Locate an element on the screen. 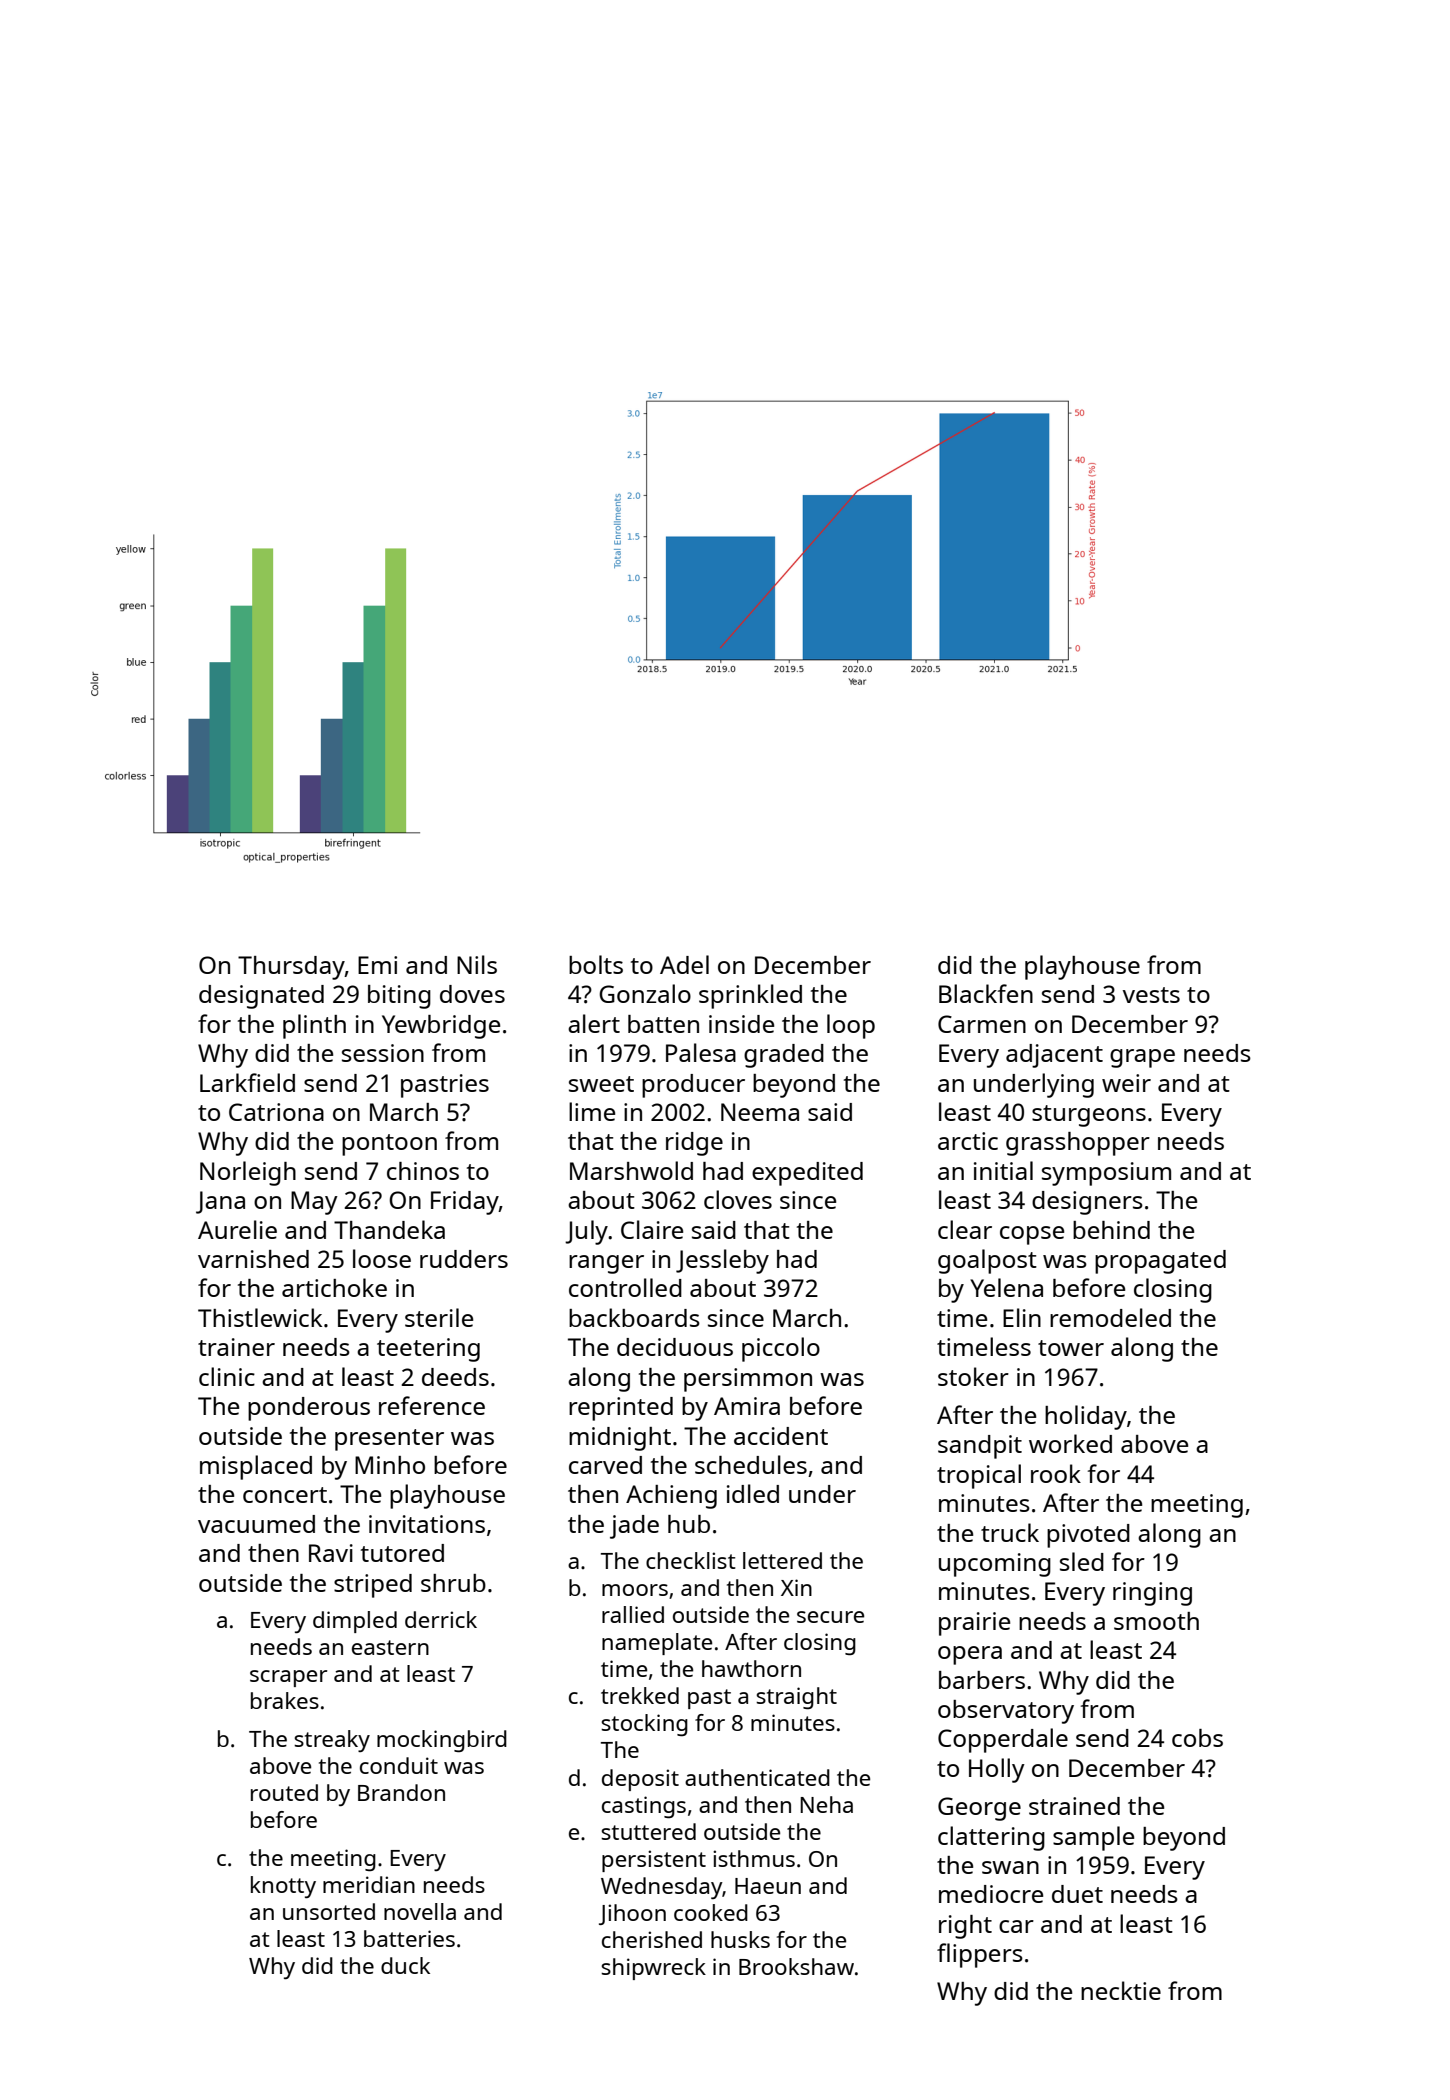  shipwreck is located at coordinates (653, 1969).
